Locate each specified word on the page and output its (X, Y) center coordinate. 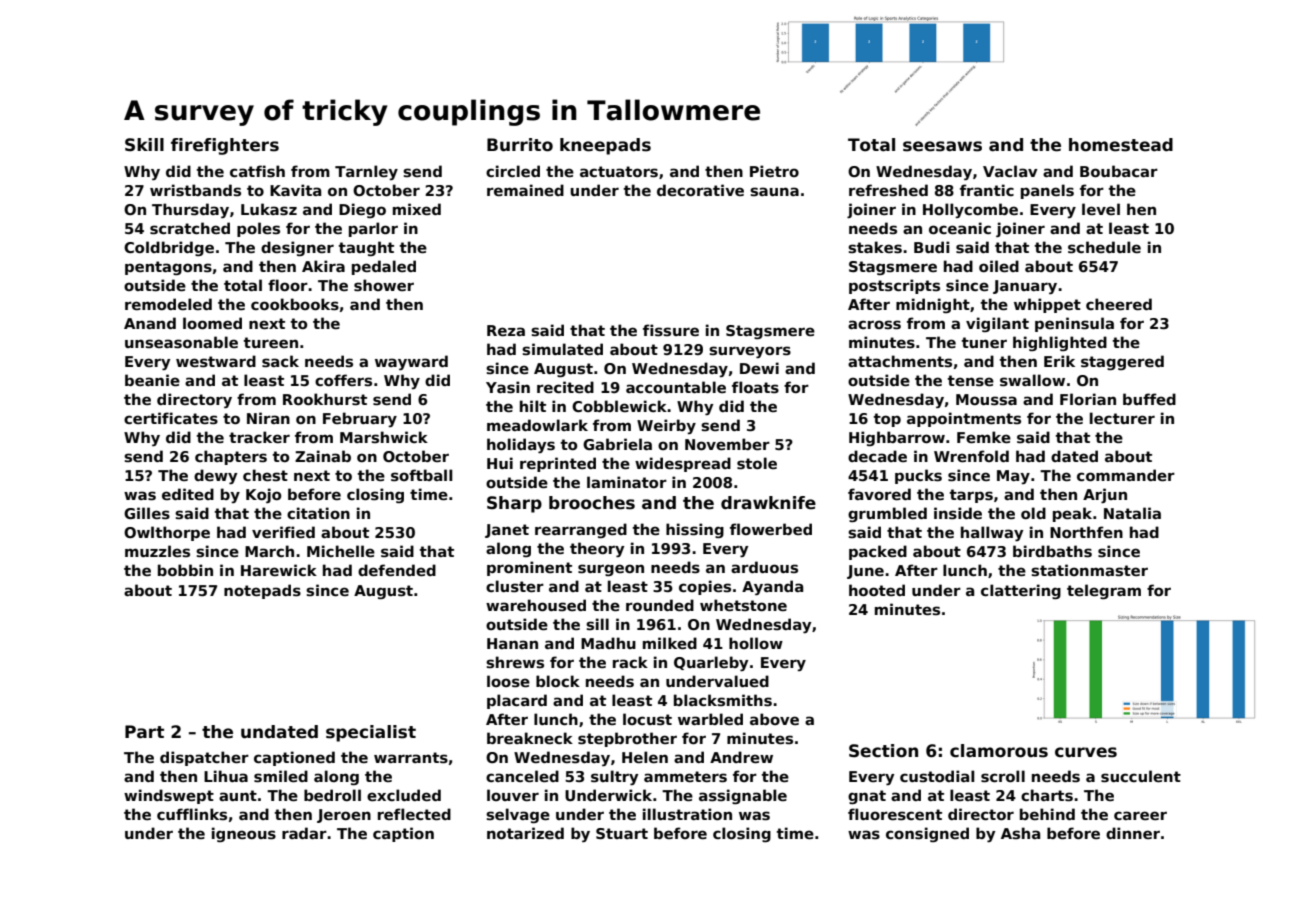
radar (304, 833)
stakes (875, 247)
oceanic (960, 228)
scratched (190, 228)
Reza (506, 330)
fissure (671, 330)
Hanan (512, 643)
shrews (515, 662)
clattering (1021, 591)
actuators (619, 171)
